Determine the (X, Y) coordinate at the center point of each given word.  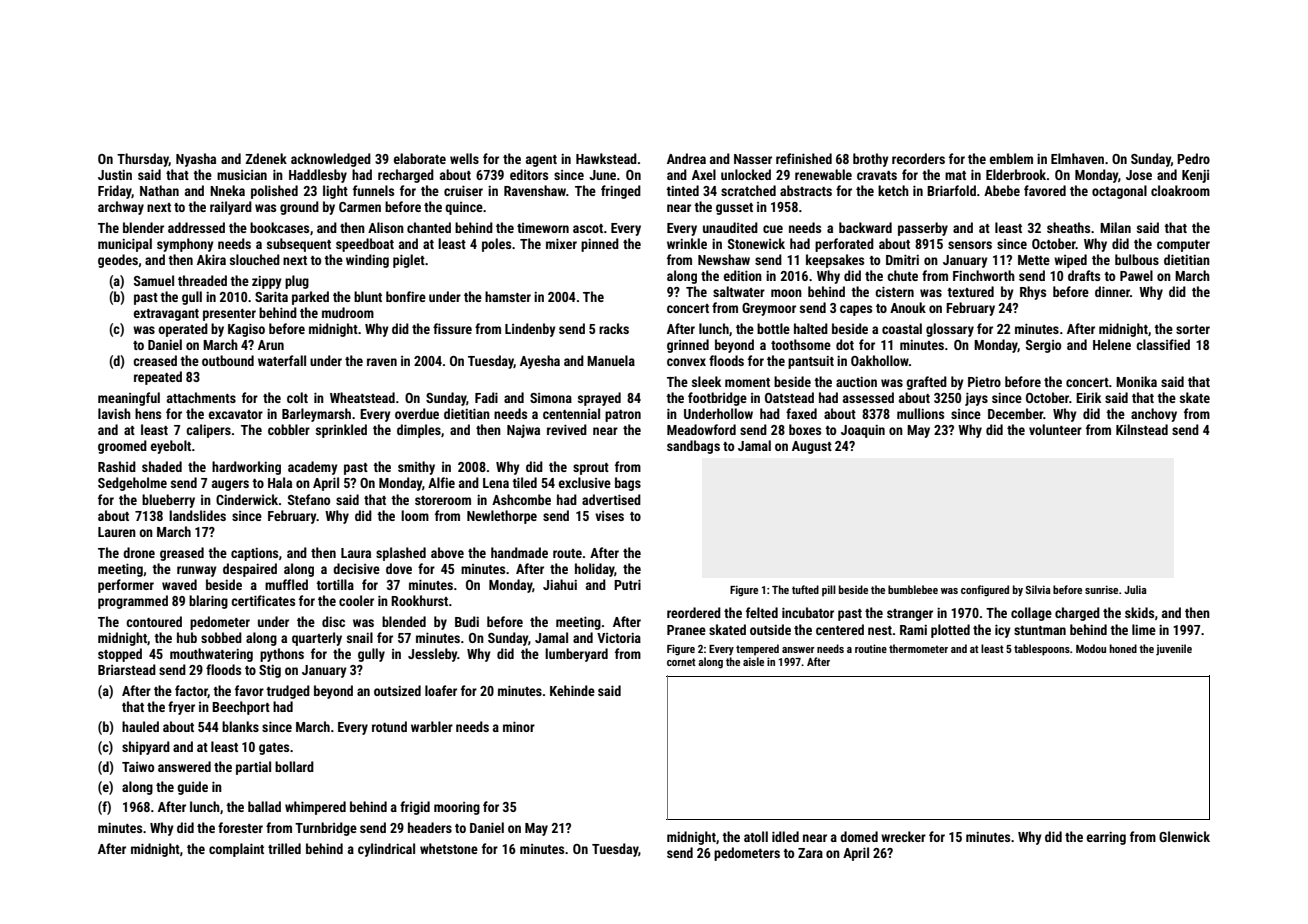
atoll (756, 836)
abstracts (806, 190)
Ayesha (540, 362)
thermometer (918, 648)
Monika (1136, 381)
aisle (753, 661)
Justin (115, 175)
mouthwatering (211, 655)
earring (1106, 838)
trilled (284, 848)
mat (955, 175)
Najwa (523, 431)
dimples (419, 431)
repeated (158, 378)
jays (976, 399)
